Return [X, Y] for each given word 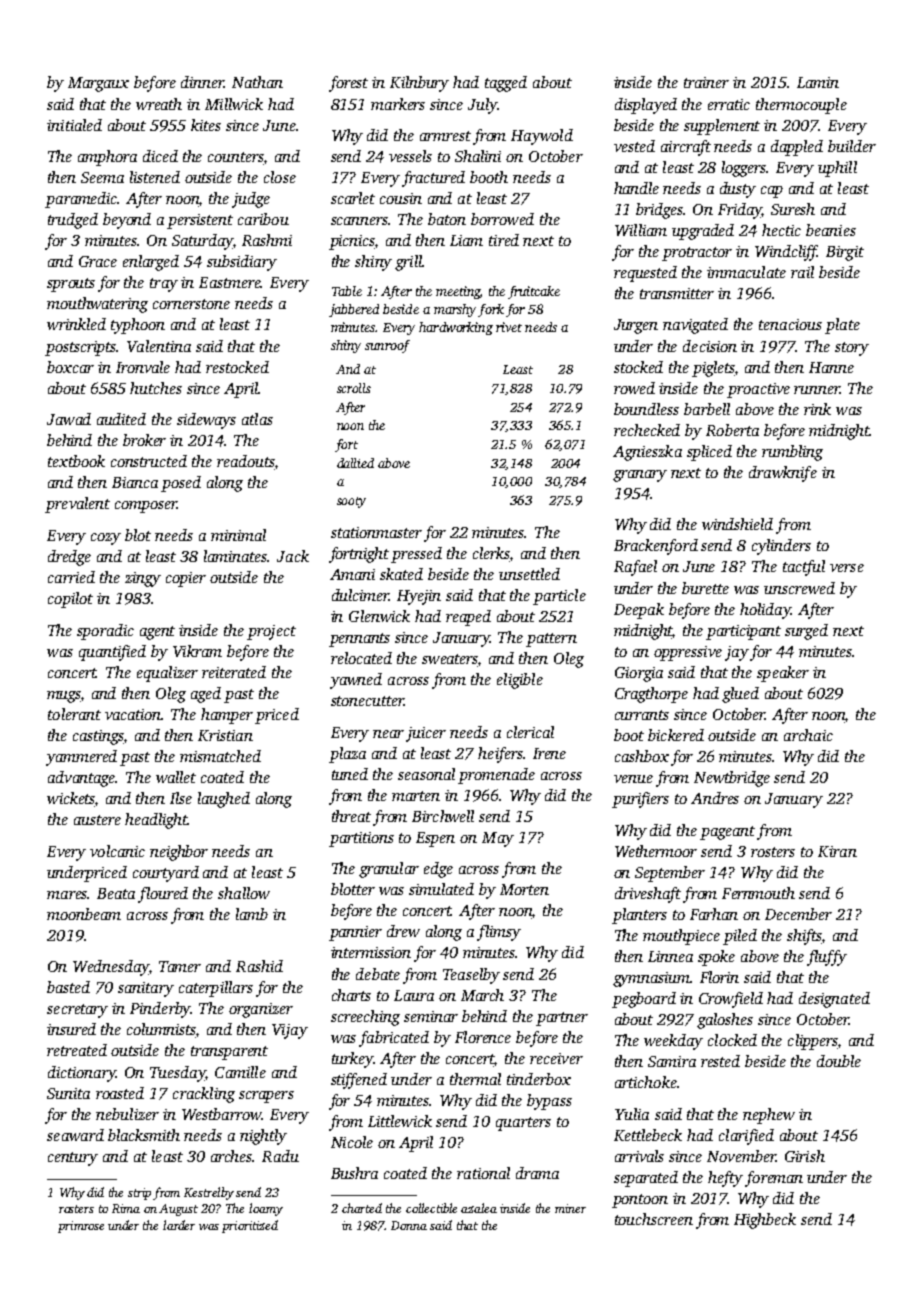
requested [645, 274]
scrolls [354, 388]
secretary [77, 1011]
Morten [524, 889]
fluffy [827, 958]
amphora [107, 158]
